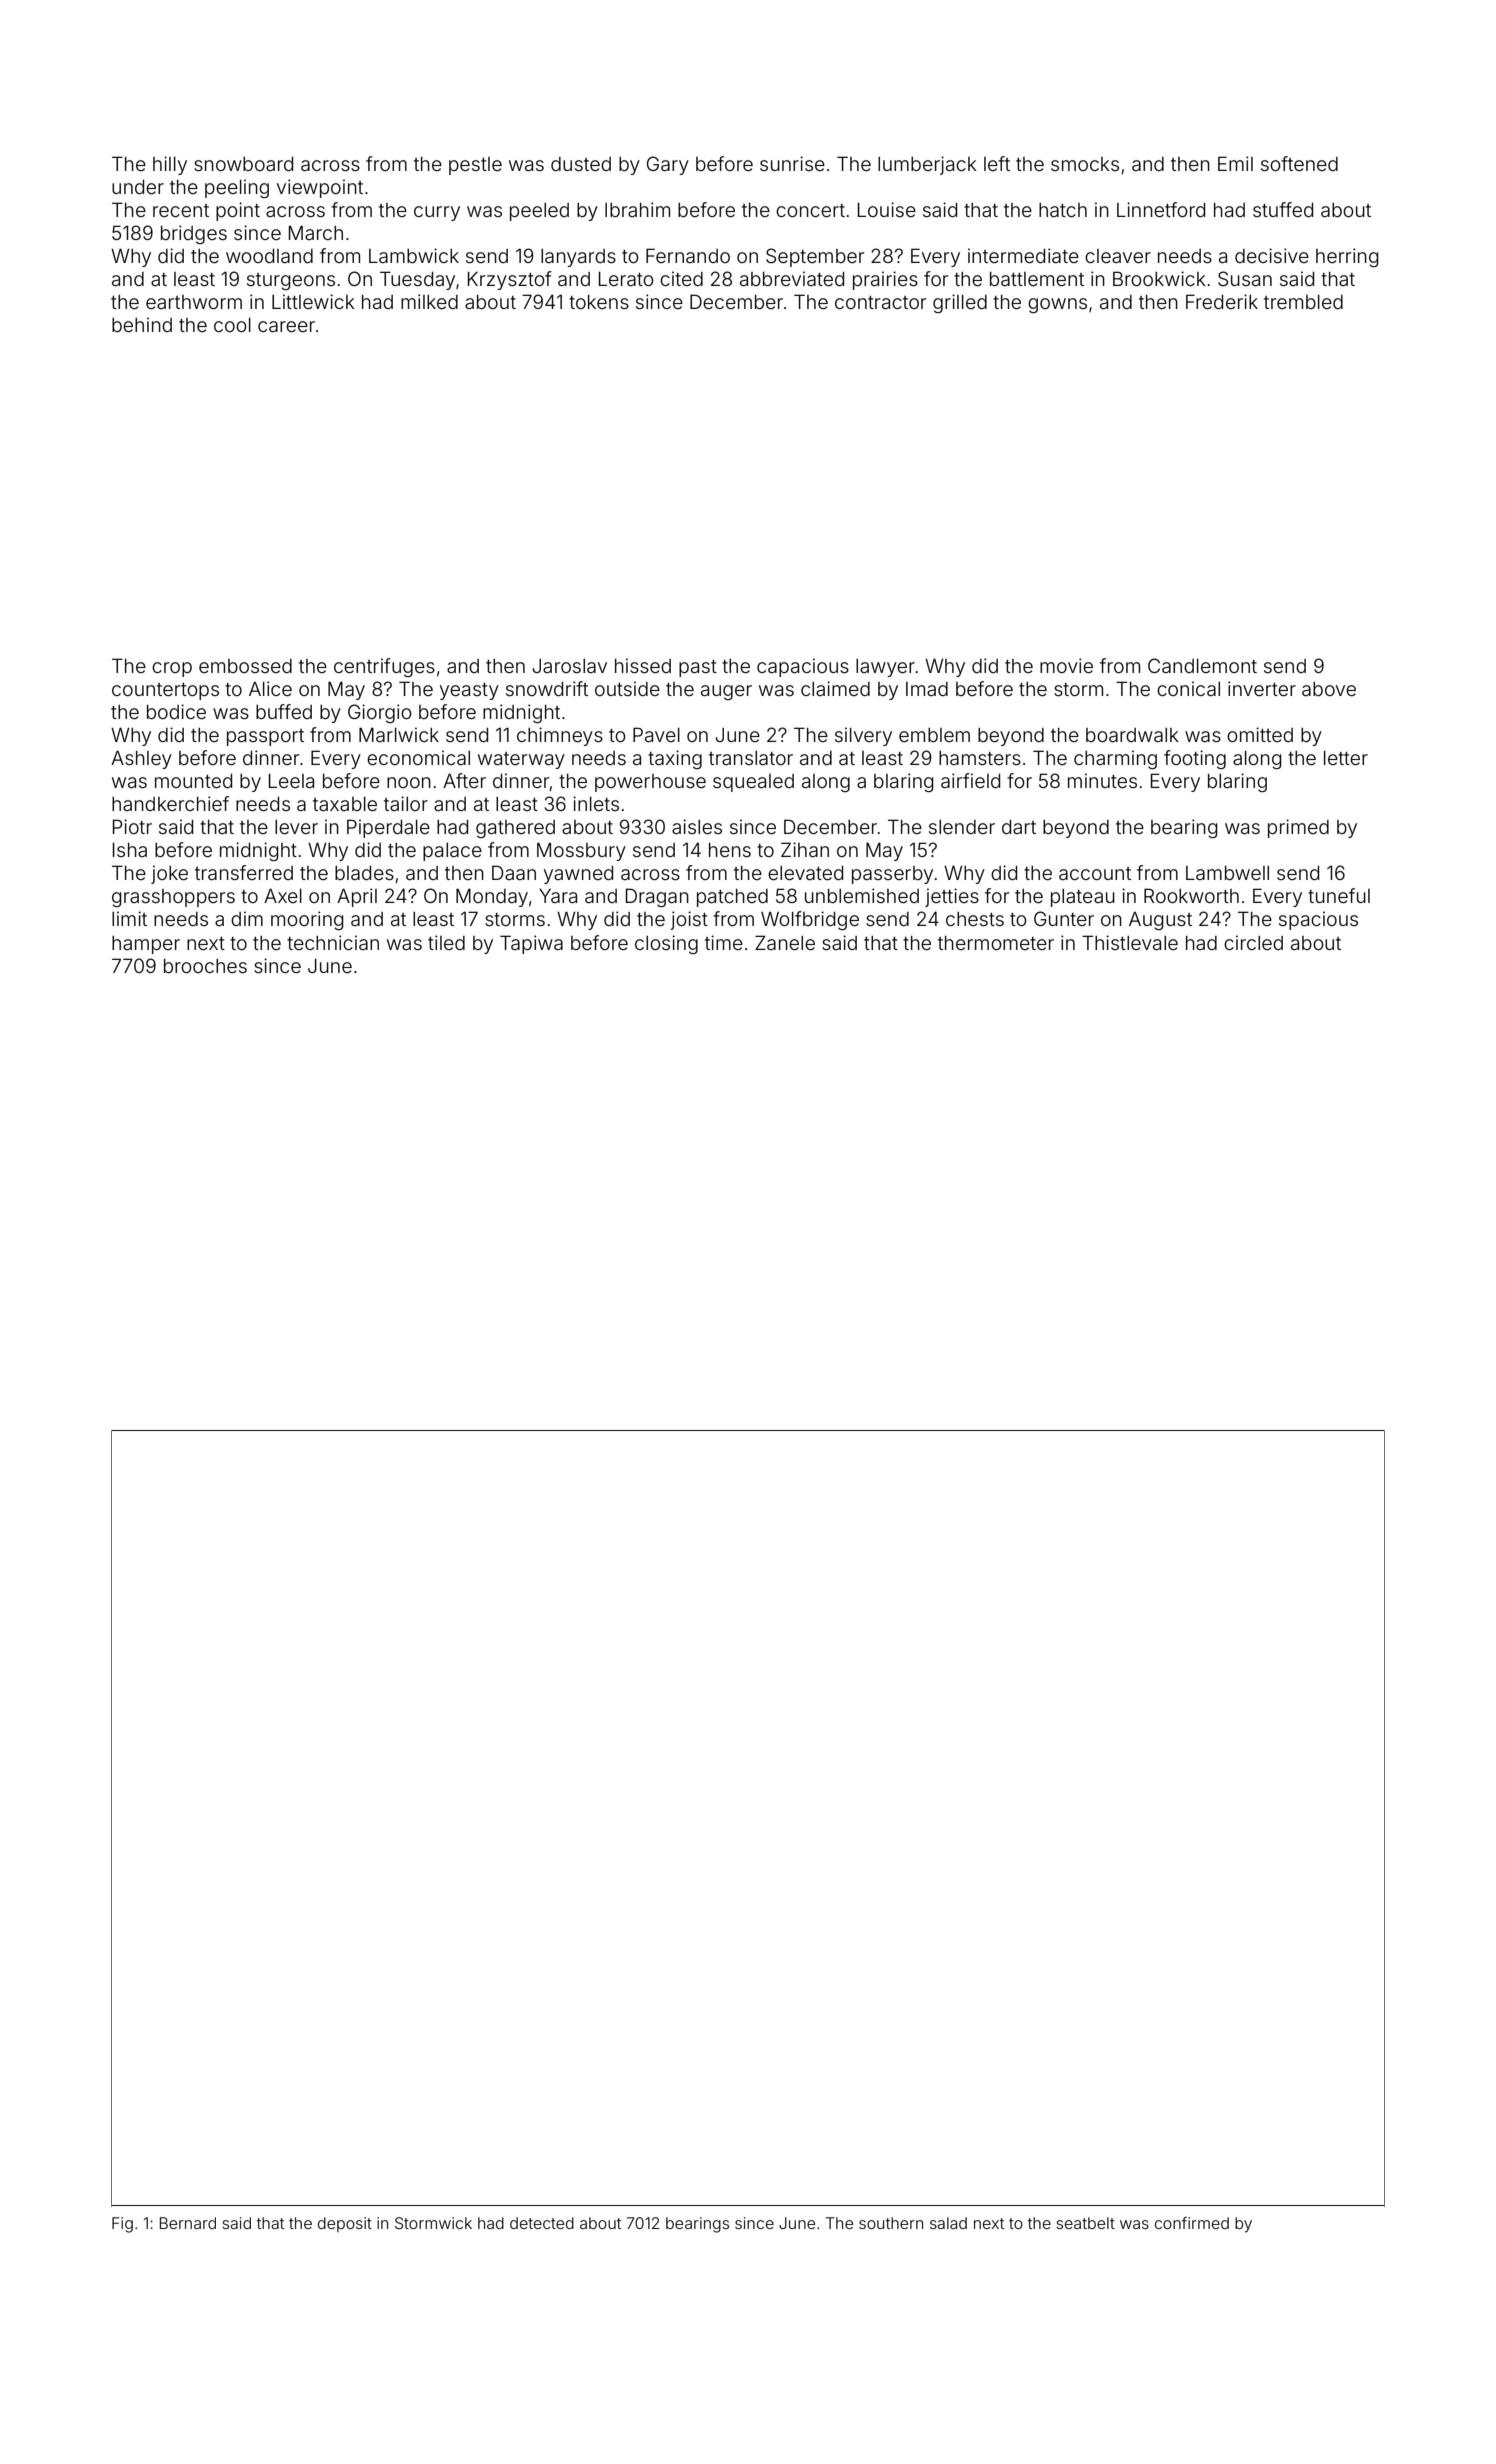  What do you see at coordinates (1318, 920) in the screenshot?
I see `spacious` at bounding box center [1318, 920].
